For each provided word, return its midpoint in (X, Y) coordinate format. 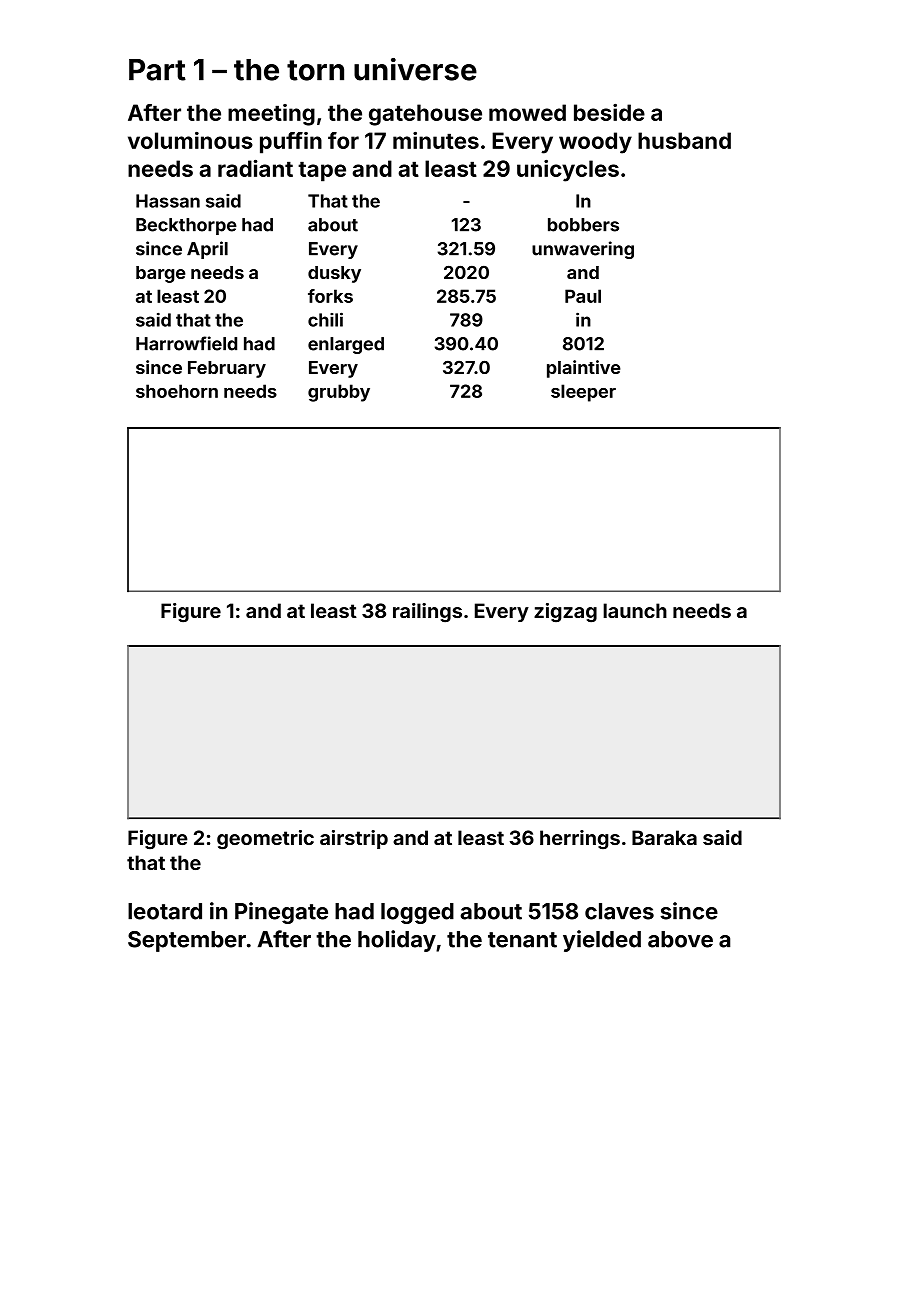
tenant (522, 940)
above (680, 939)
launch (635, 610)
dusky (334, 274)
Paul (583, 296)
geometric (265, 840)
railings (427, 613)
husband (684, 140)
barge (161, 274)
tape (322, 171)
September (187, 941)
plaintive (584, 369)
